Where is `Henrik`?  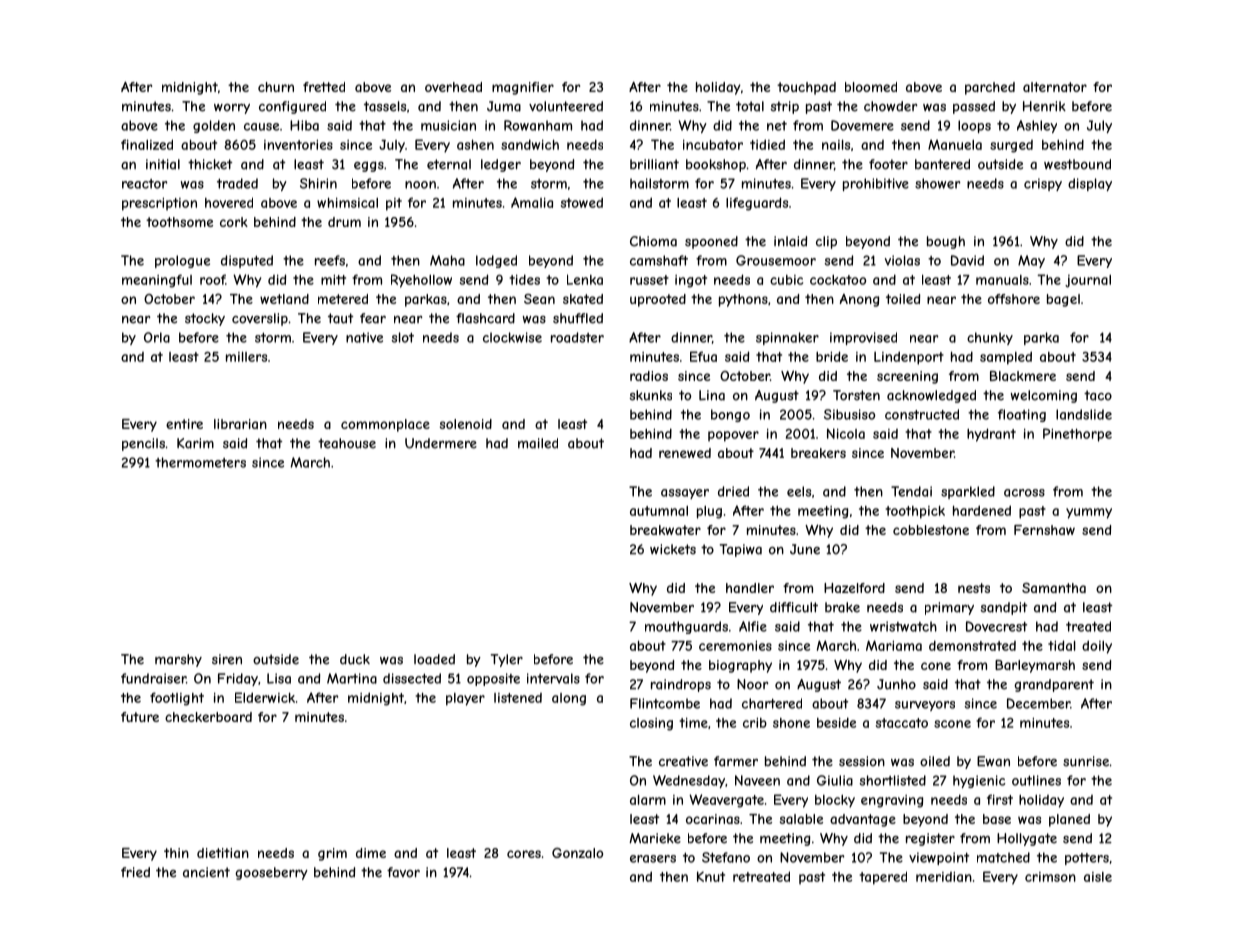 Henrik is located at coordinates (1044, 106).
